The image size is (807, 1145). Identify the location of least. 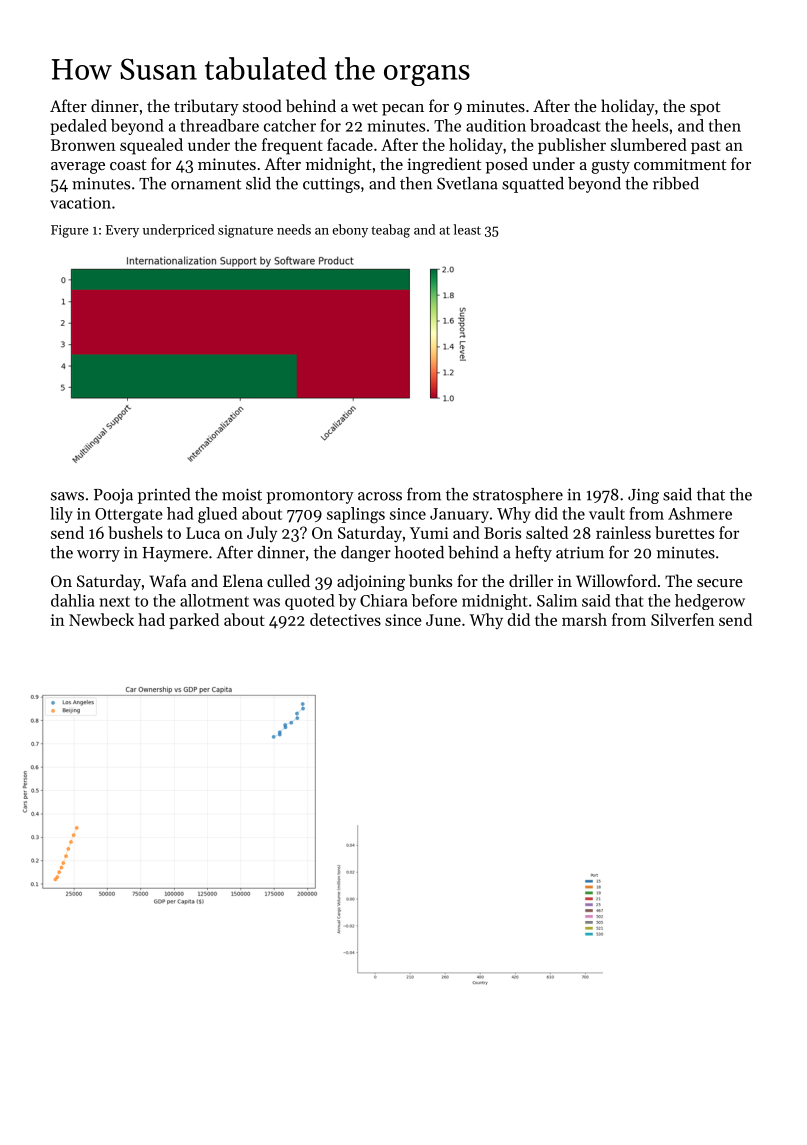
(467, 229).
